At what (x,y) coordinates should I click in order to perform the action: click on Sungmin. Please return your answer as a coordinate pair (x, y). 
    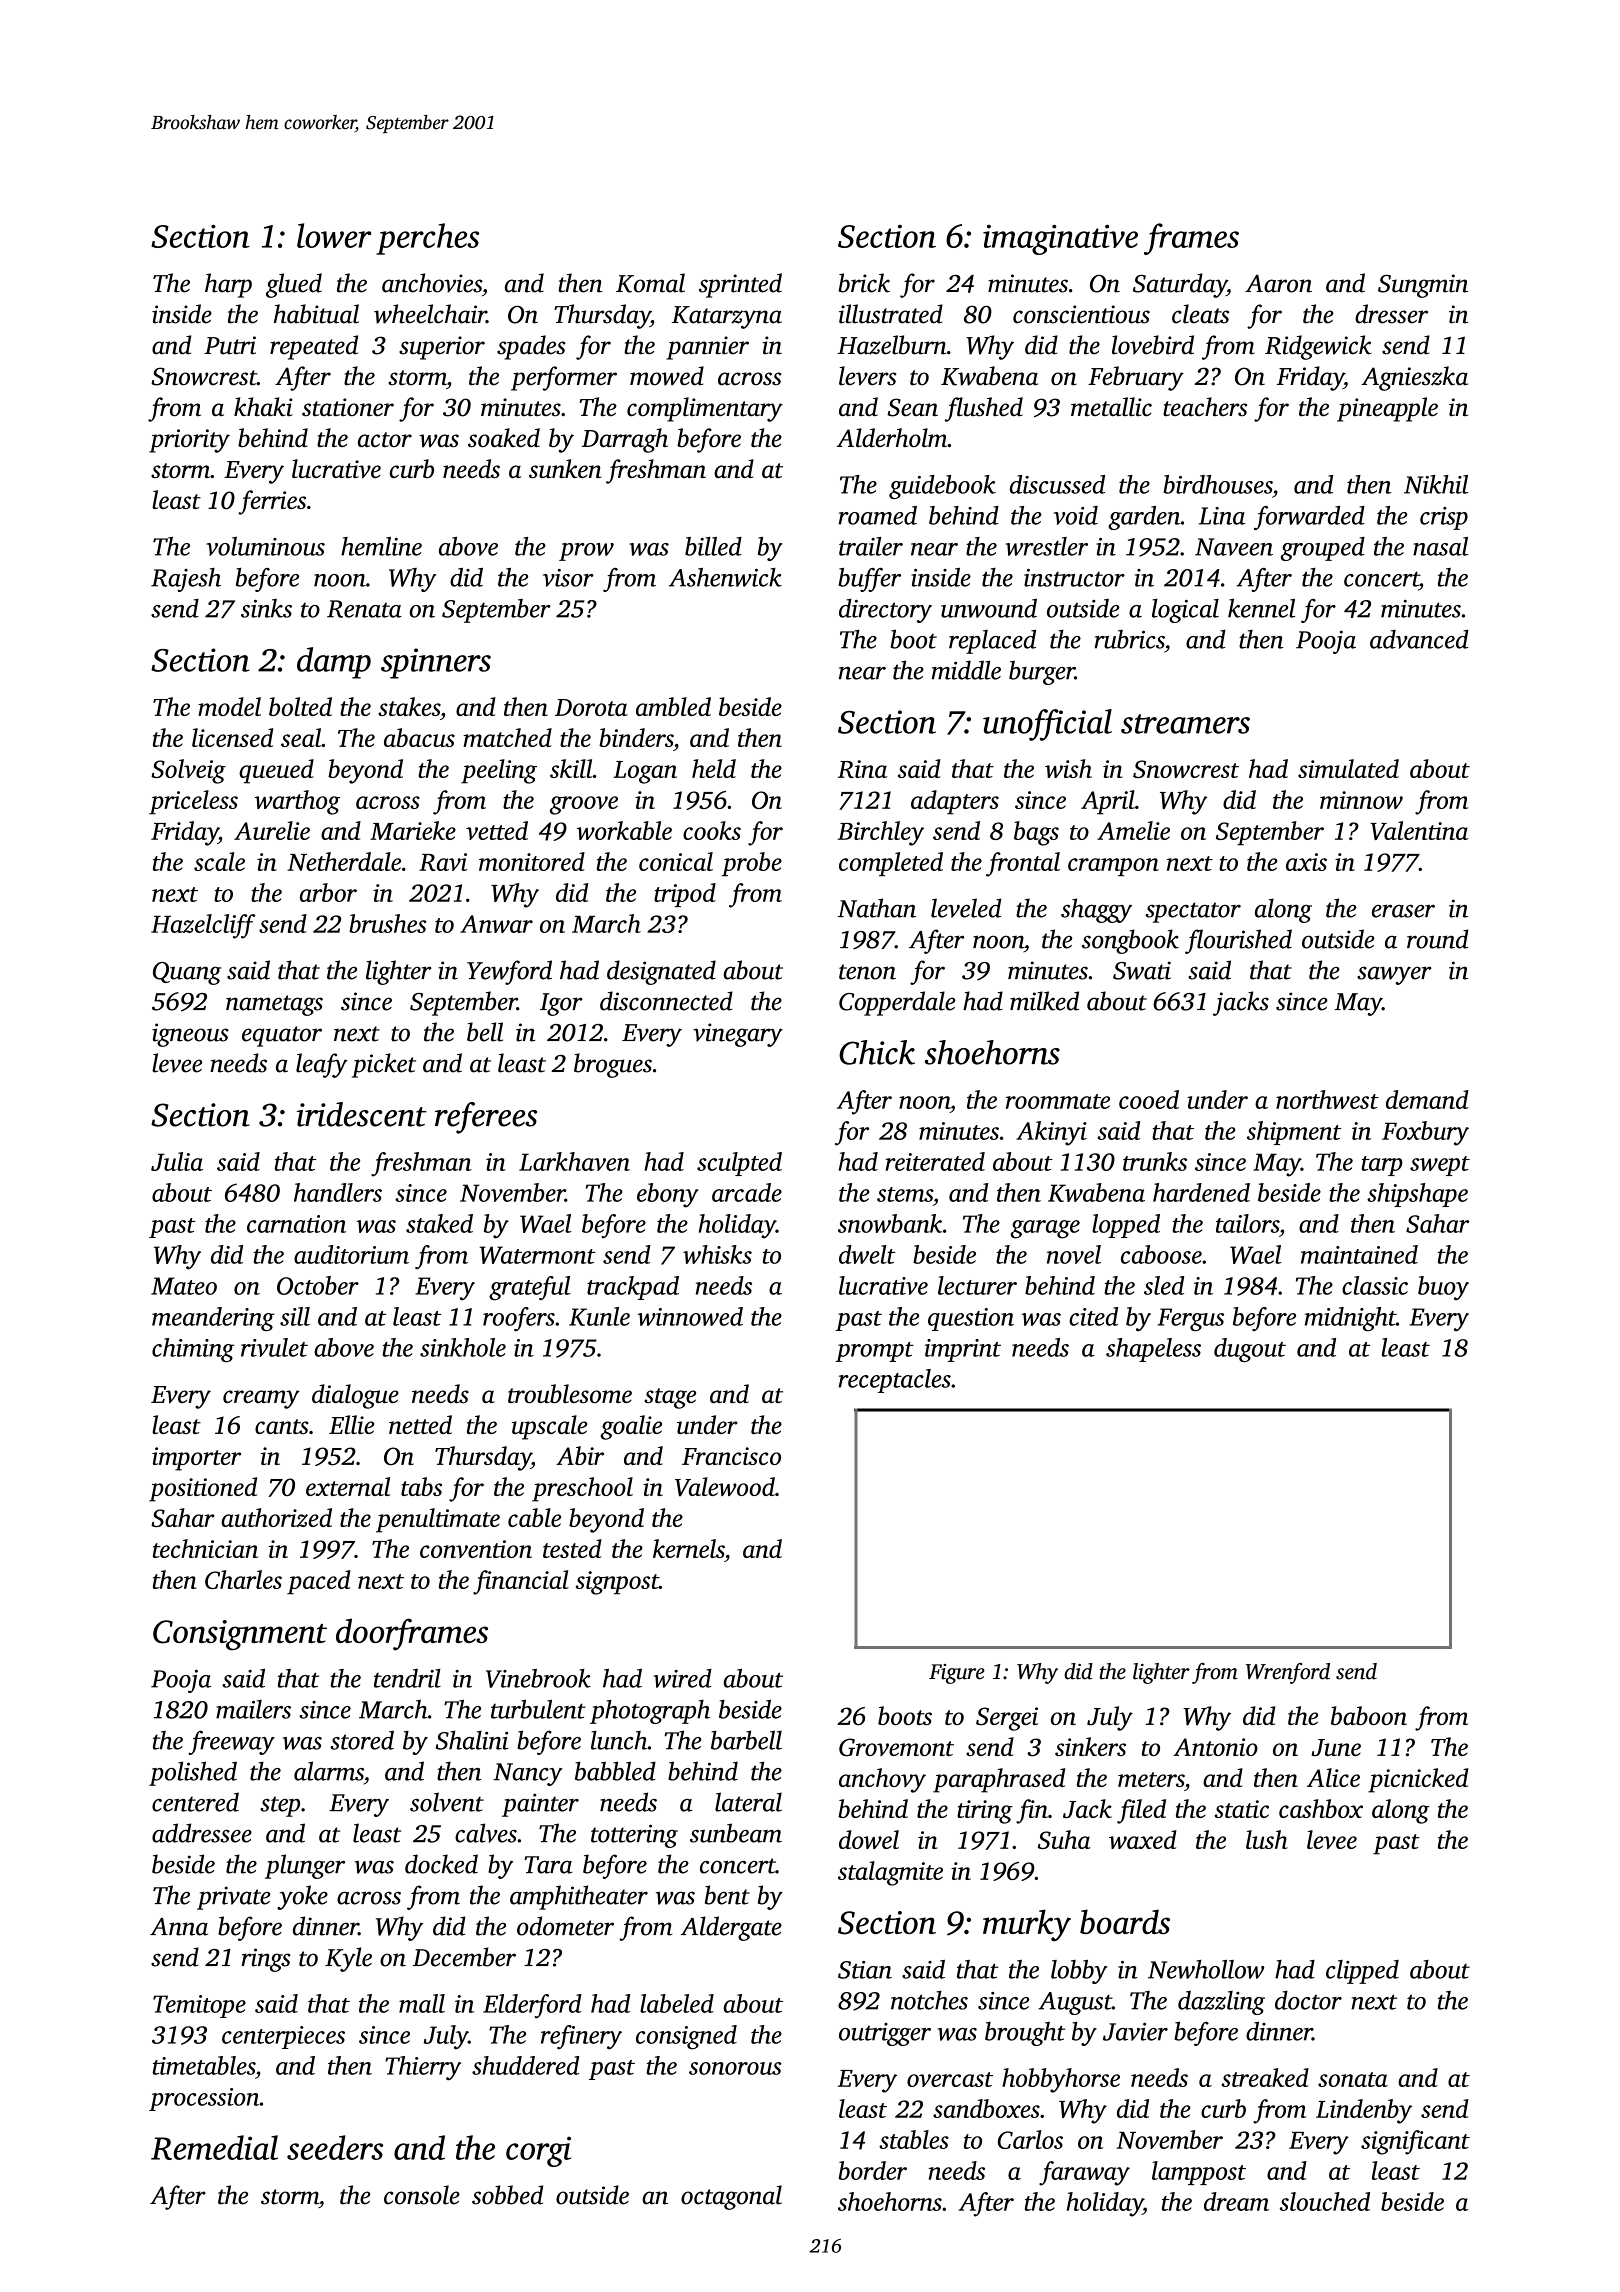
    Looking at the image, I should click on (1423, 286).
